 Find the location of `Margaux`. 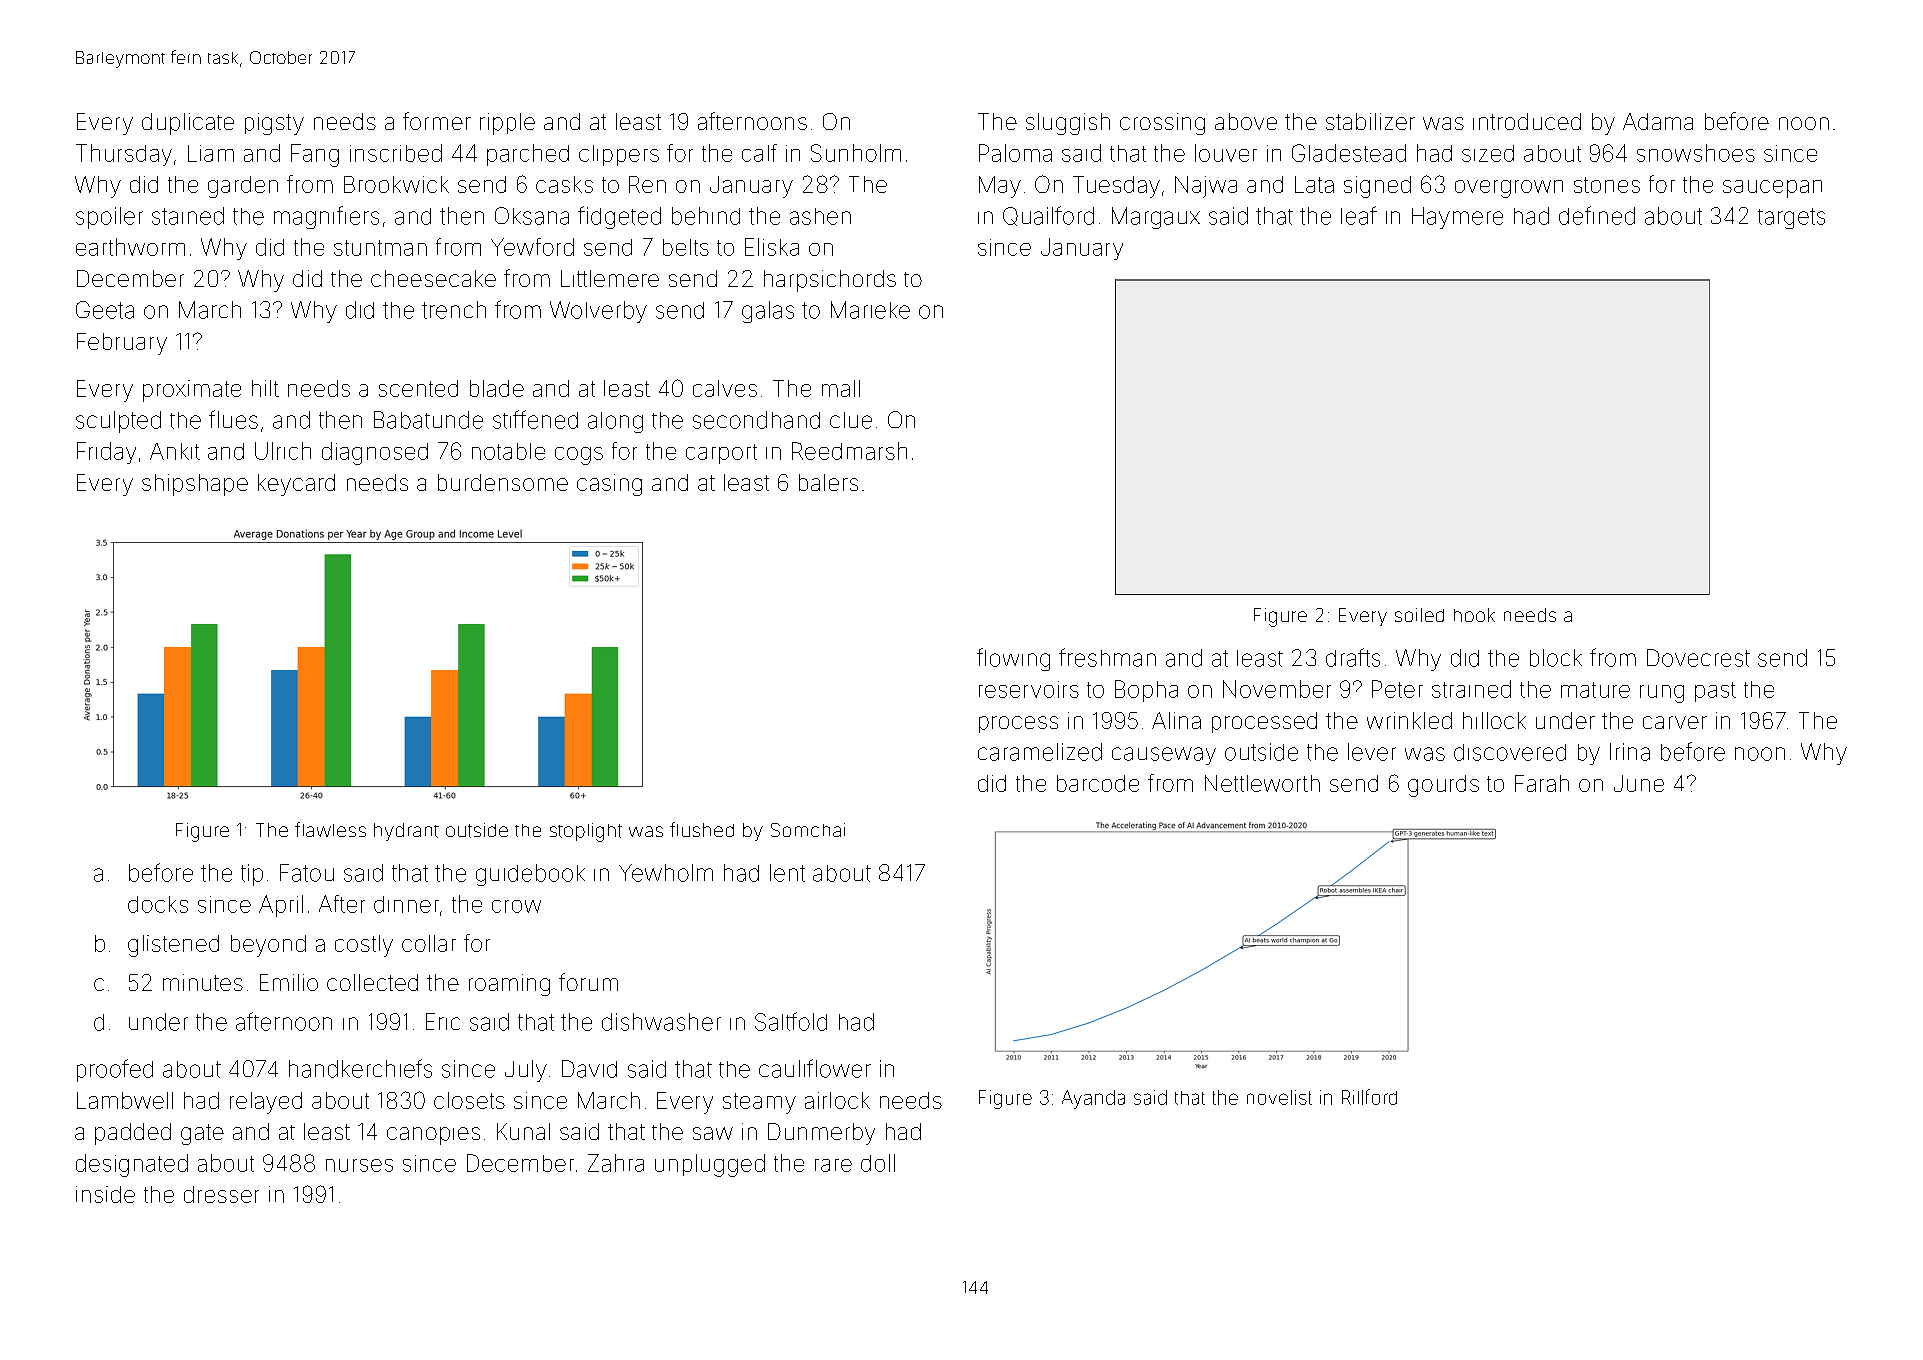

Margaux is located at coordinates (1156, 218).
